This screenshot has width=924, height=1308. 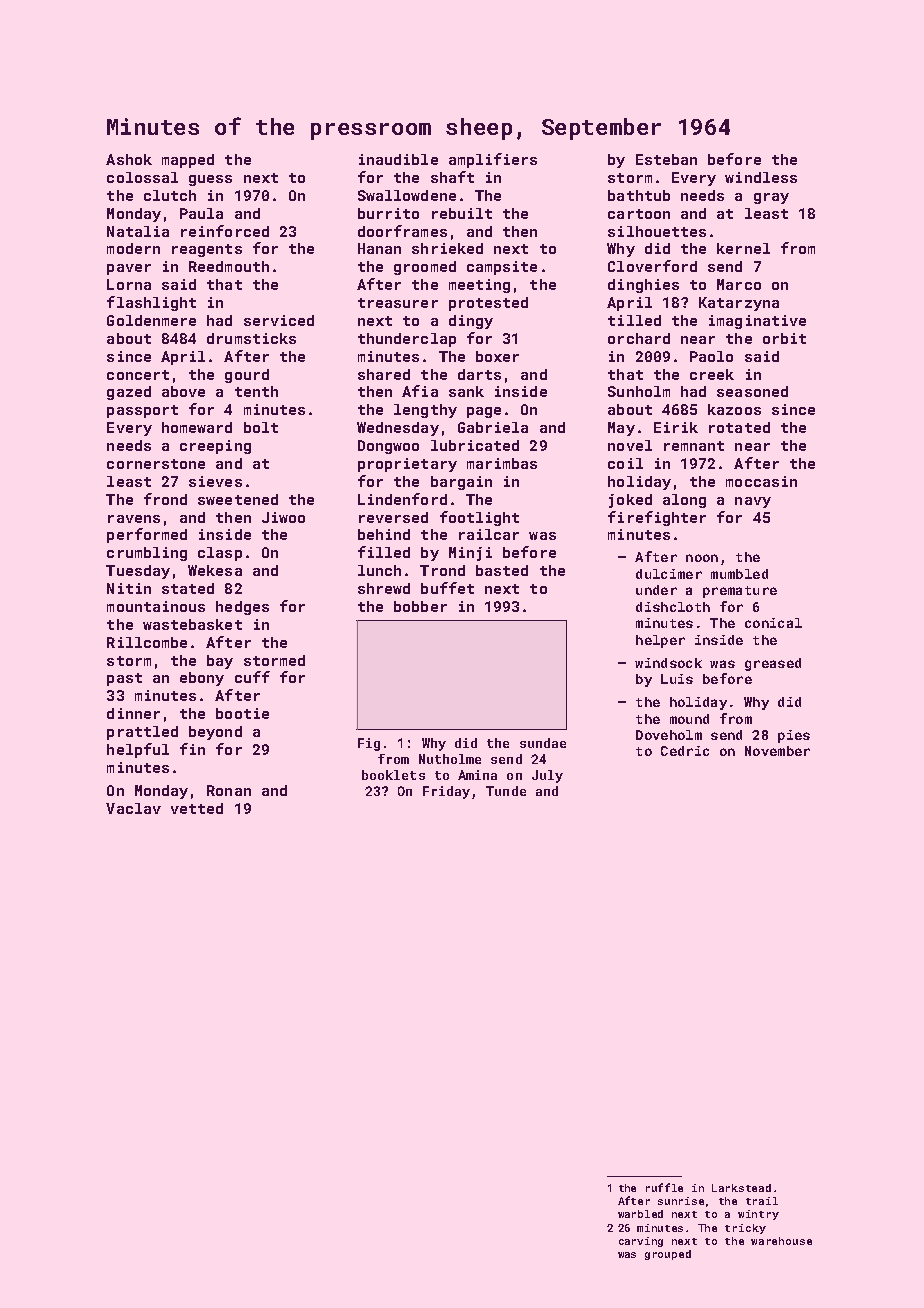 What do you see at coordinates (781, 1241) in the screenshot?
I see `warehouse` at bounding box center [781, 1241].
